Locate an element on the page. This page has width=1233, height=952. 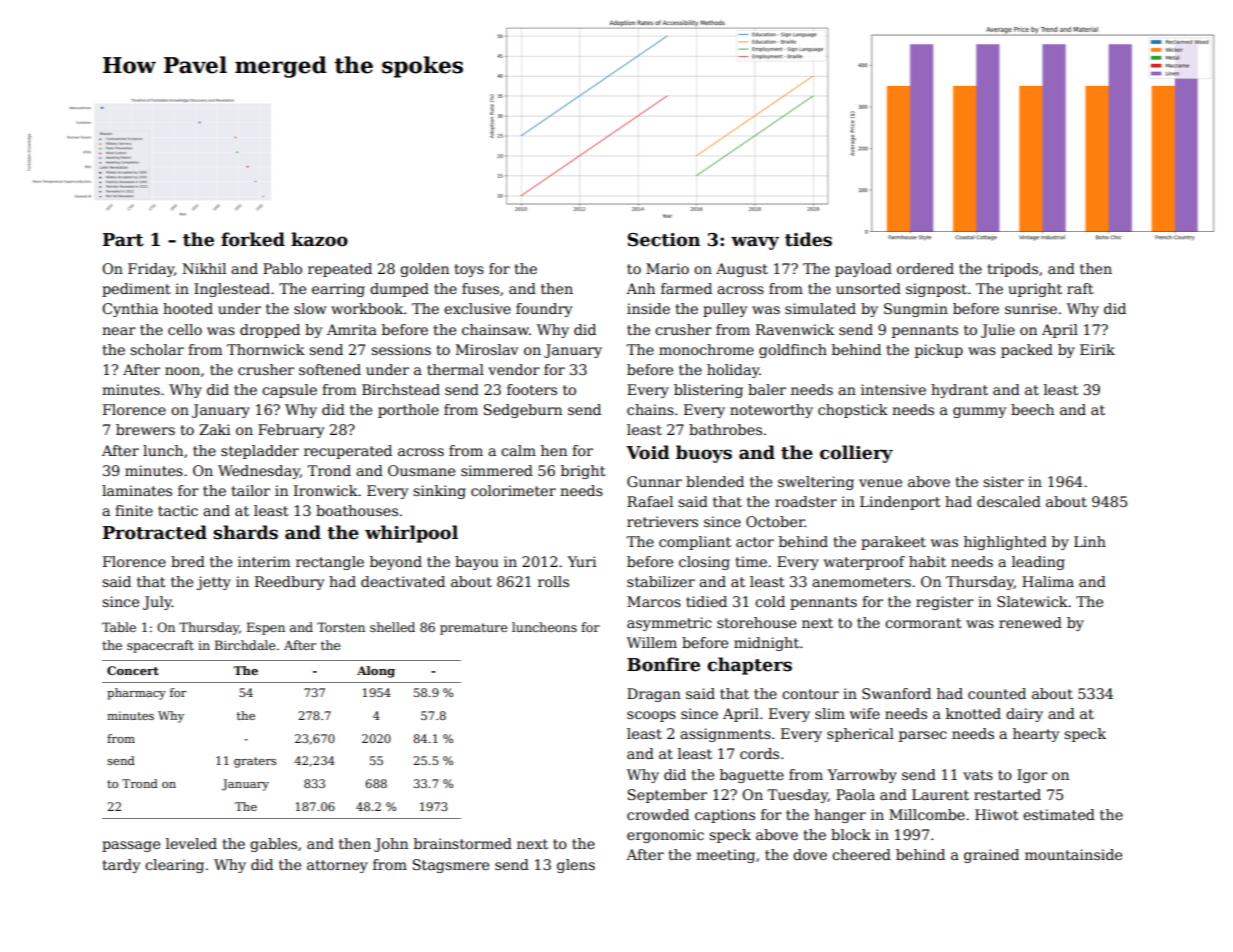
tardy is located at coordinates (121, 866).
